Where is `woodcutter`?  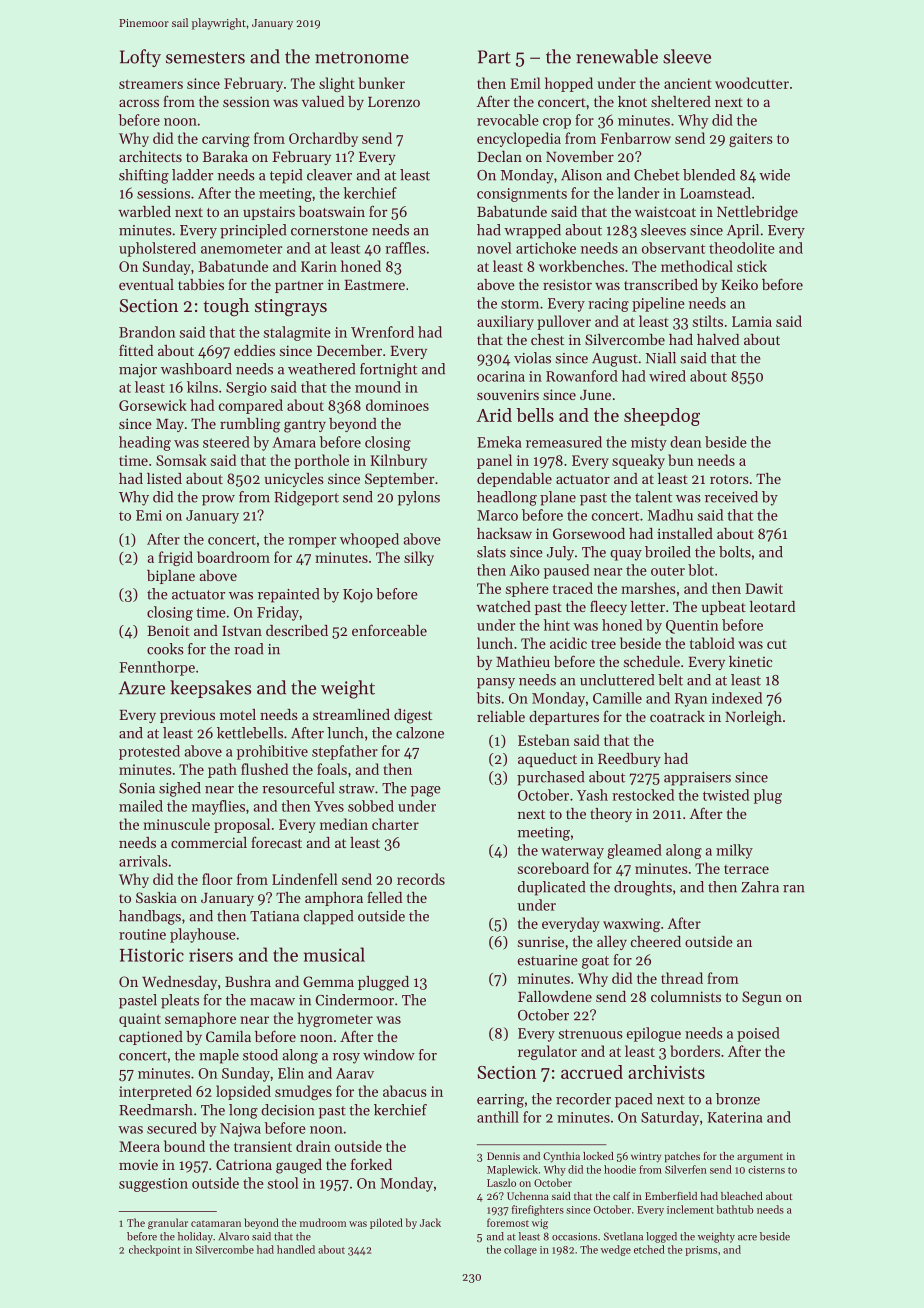
woodcutter is located at coordinates (752, 83).
